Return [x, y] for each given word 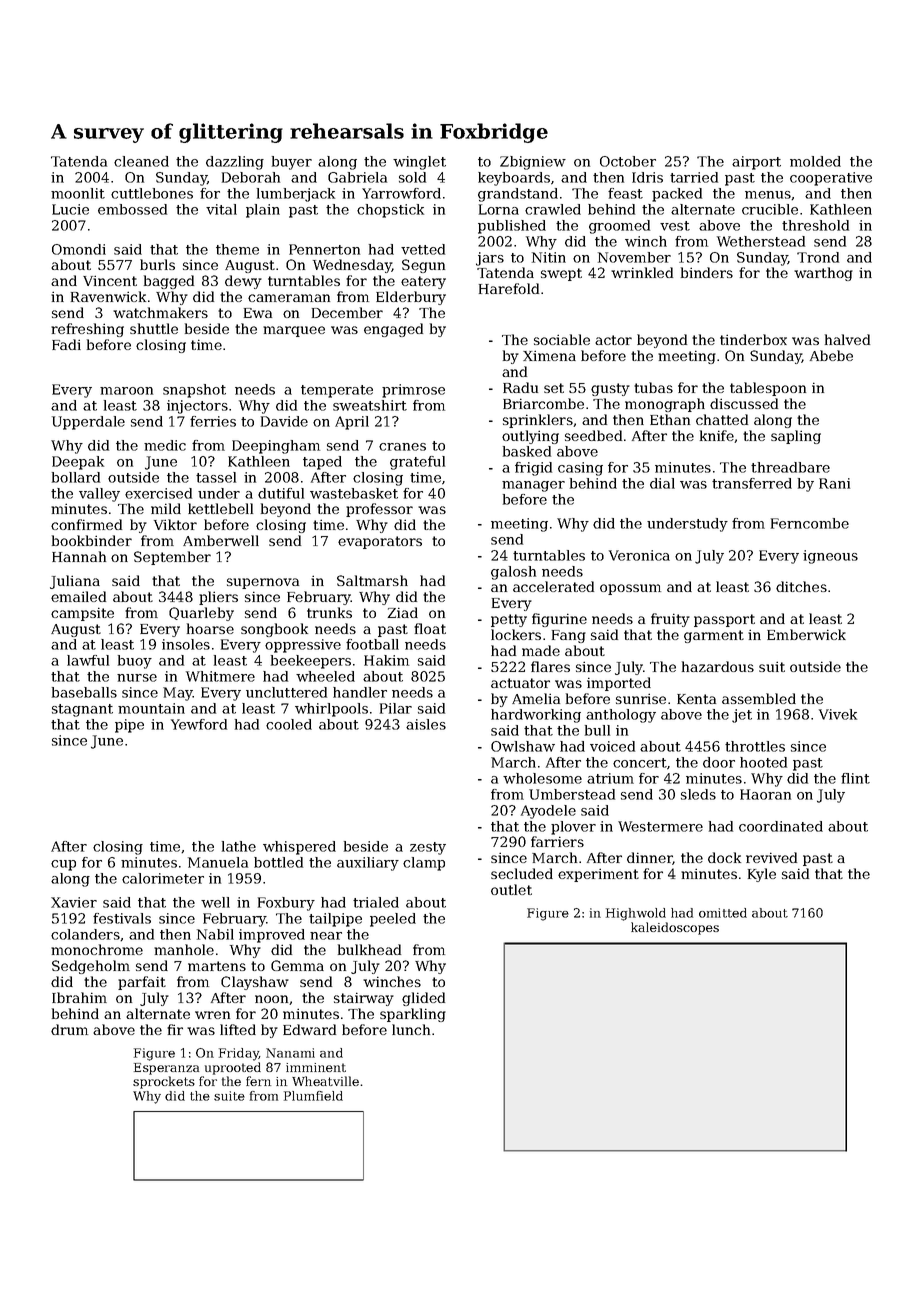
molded [815, 161]
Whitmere [220, 676]
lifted [238, 1029]
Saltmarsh [372, 580]
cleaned [141, 161]
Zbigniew [533, 163]
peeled [393, 920]
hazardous [718, 666]
